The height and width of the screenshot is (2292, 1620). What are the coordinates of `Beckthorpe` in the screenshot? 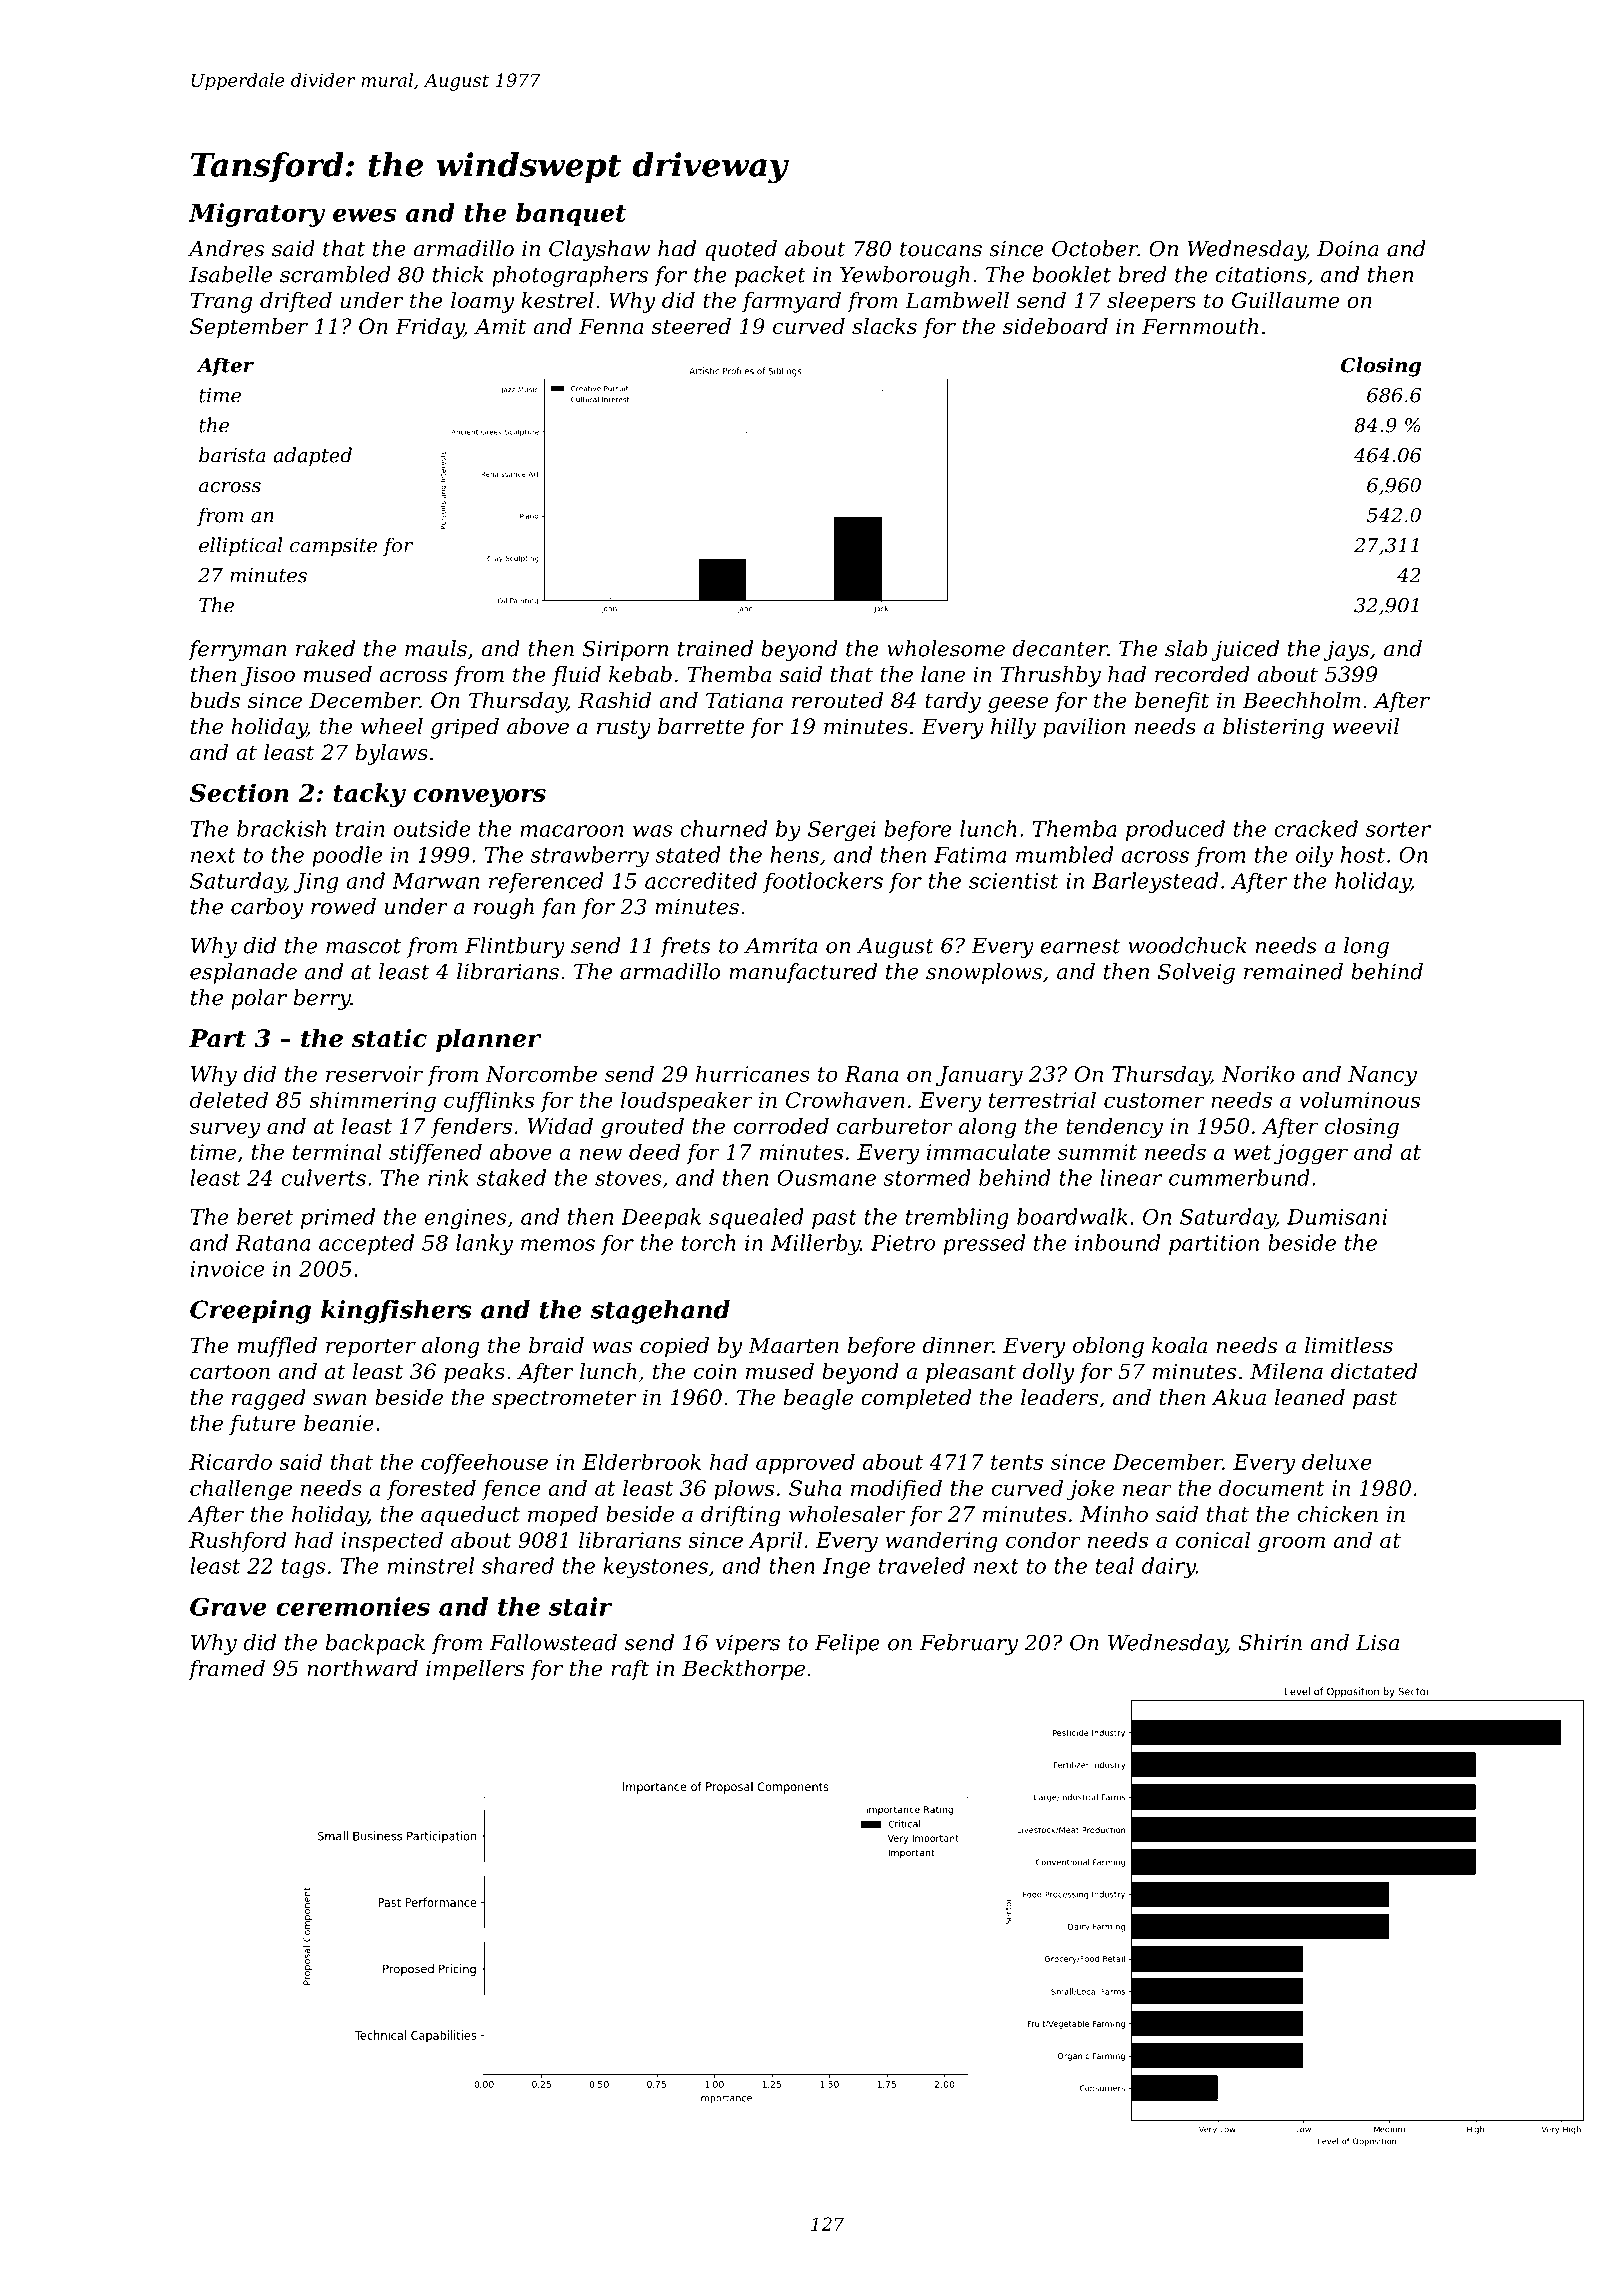 It's located at (743, 1670).
